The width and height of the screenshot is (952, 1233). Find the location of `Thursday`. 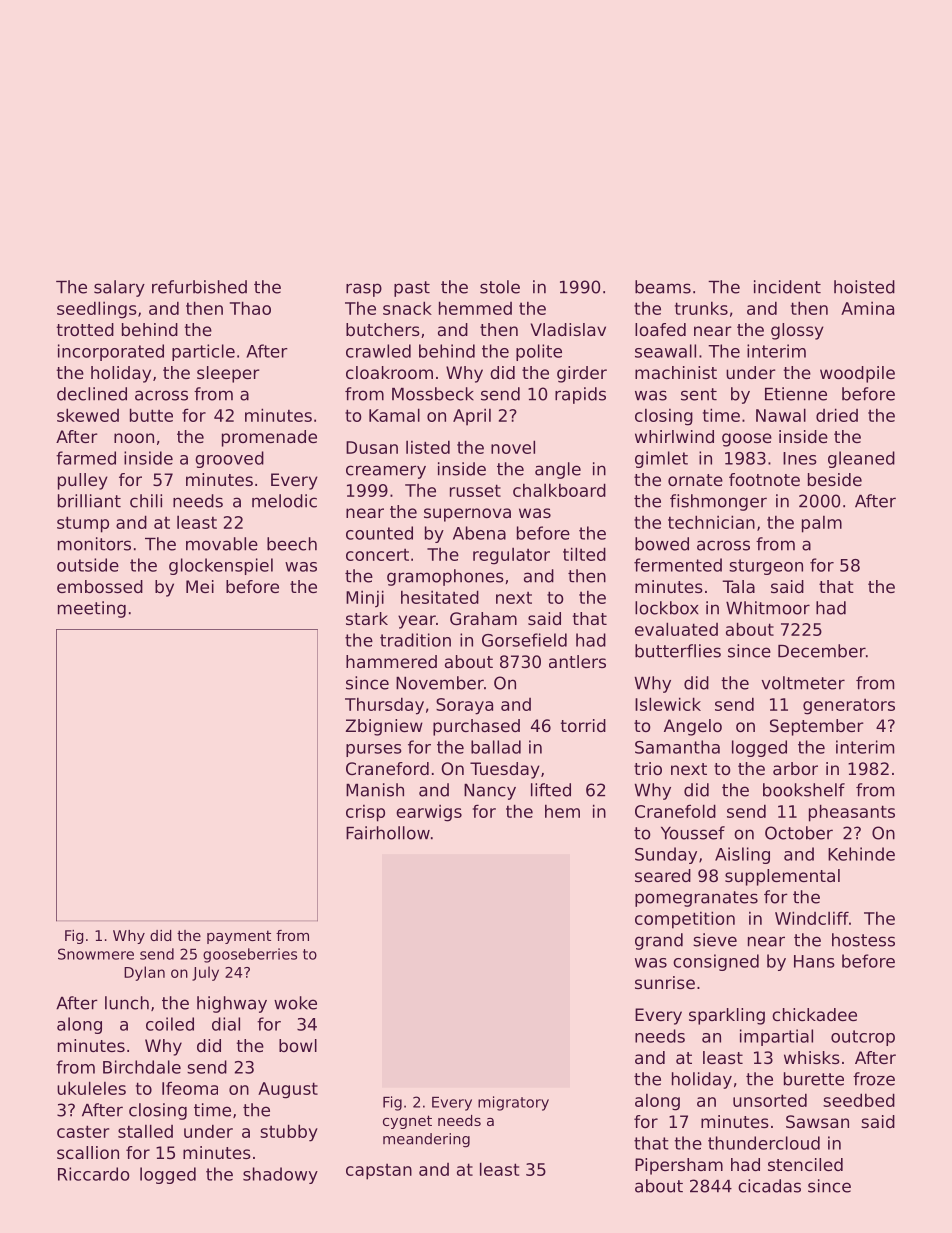

Thursday is located at coordinates (384, 706).
